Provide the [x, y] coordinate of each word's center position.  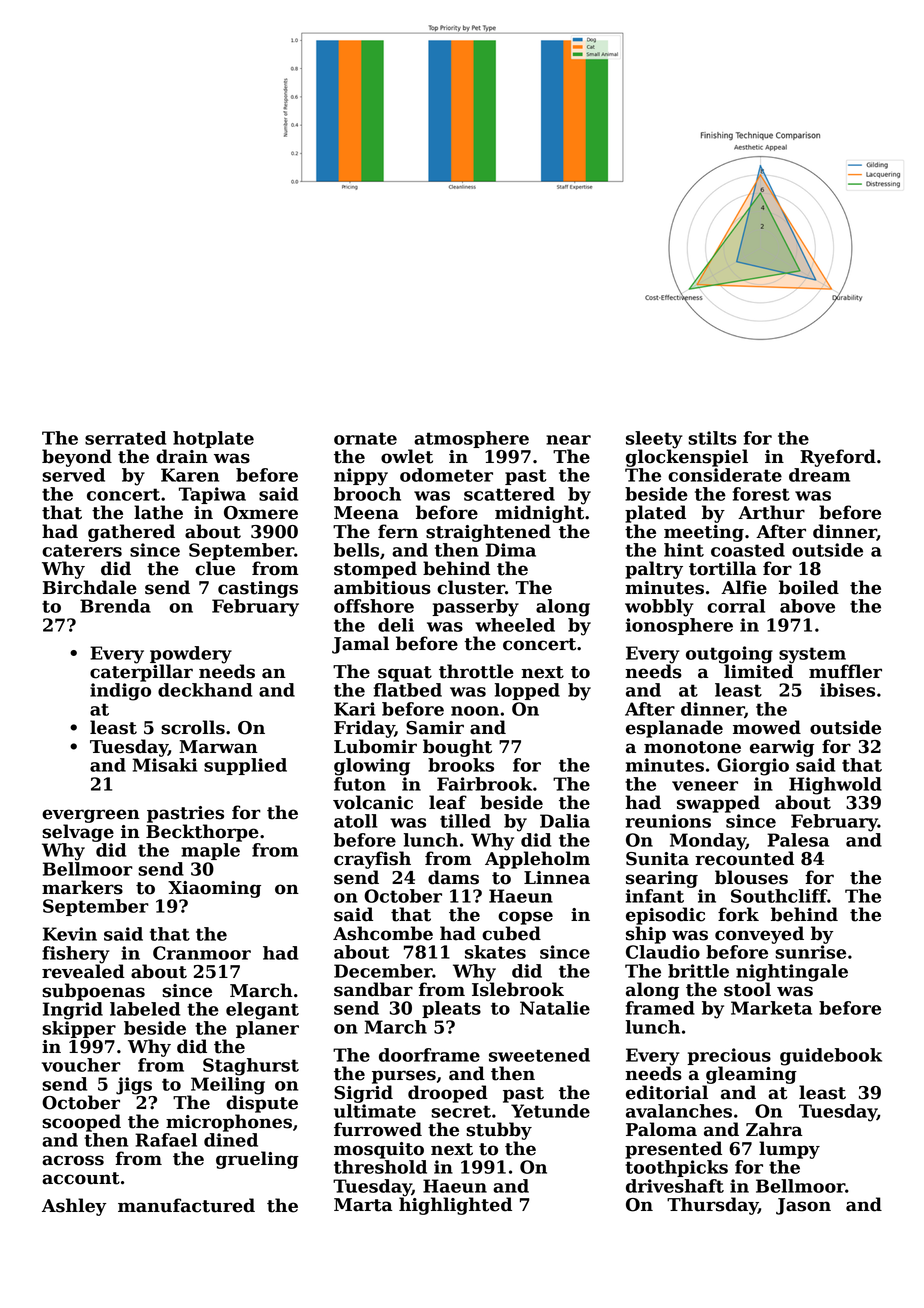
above [807, 606]
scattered [509, 494]
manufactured [186, 1205]
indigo [120, 692]
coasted [748, 550]
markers [82, 887]
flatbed [408, 690]
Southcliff [779, 896]
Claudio [663, 952]
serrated [125, 438]
